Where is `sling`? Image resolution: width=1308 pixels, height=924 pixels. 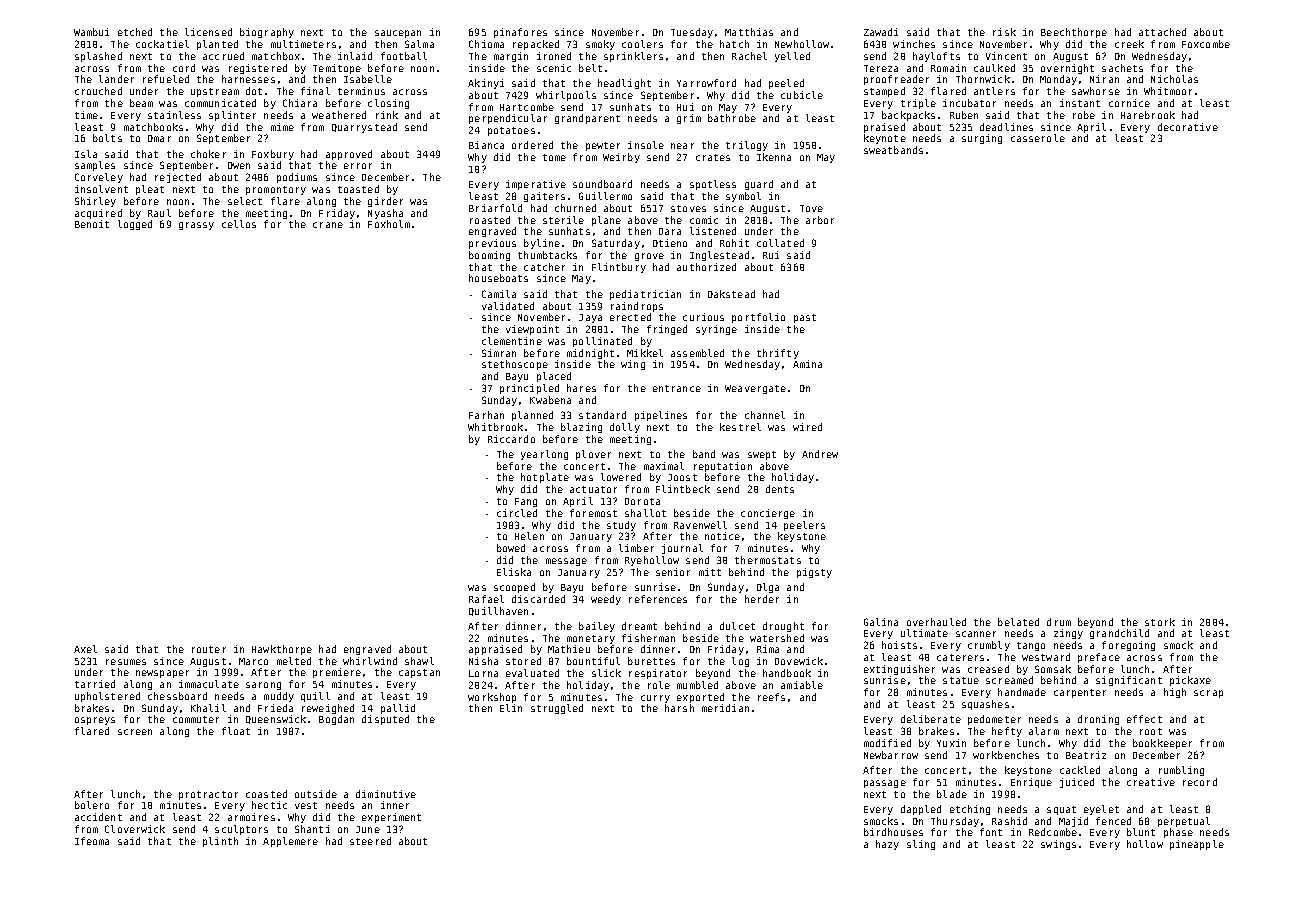 sling is located at coordinates (921, 845).
